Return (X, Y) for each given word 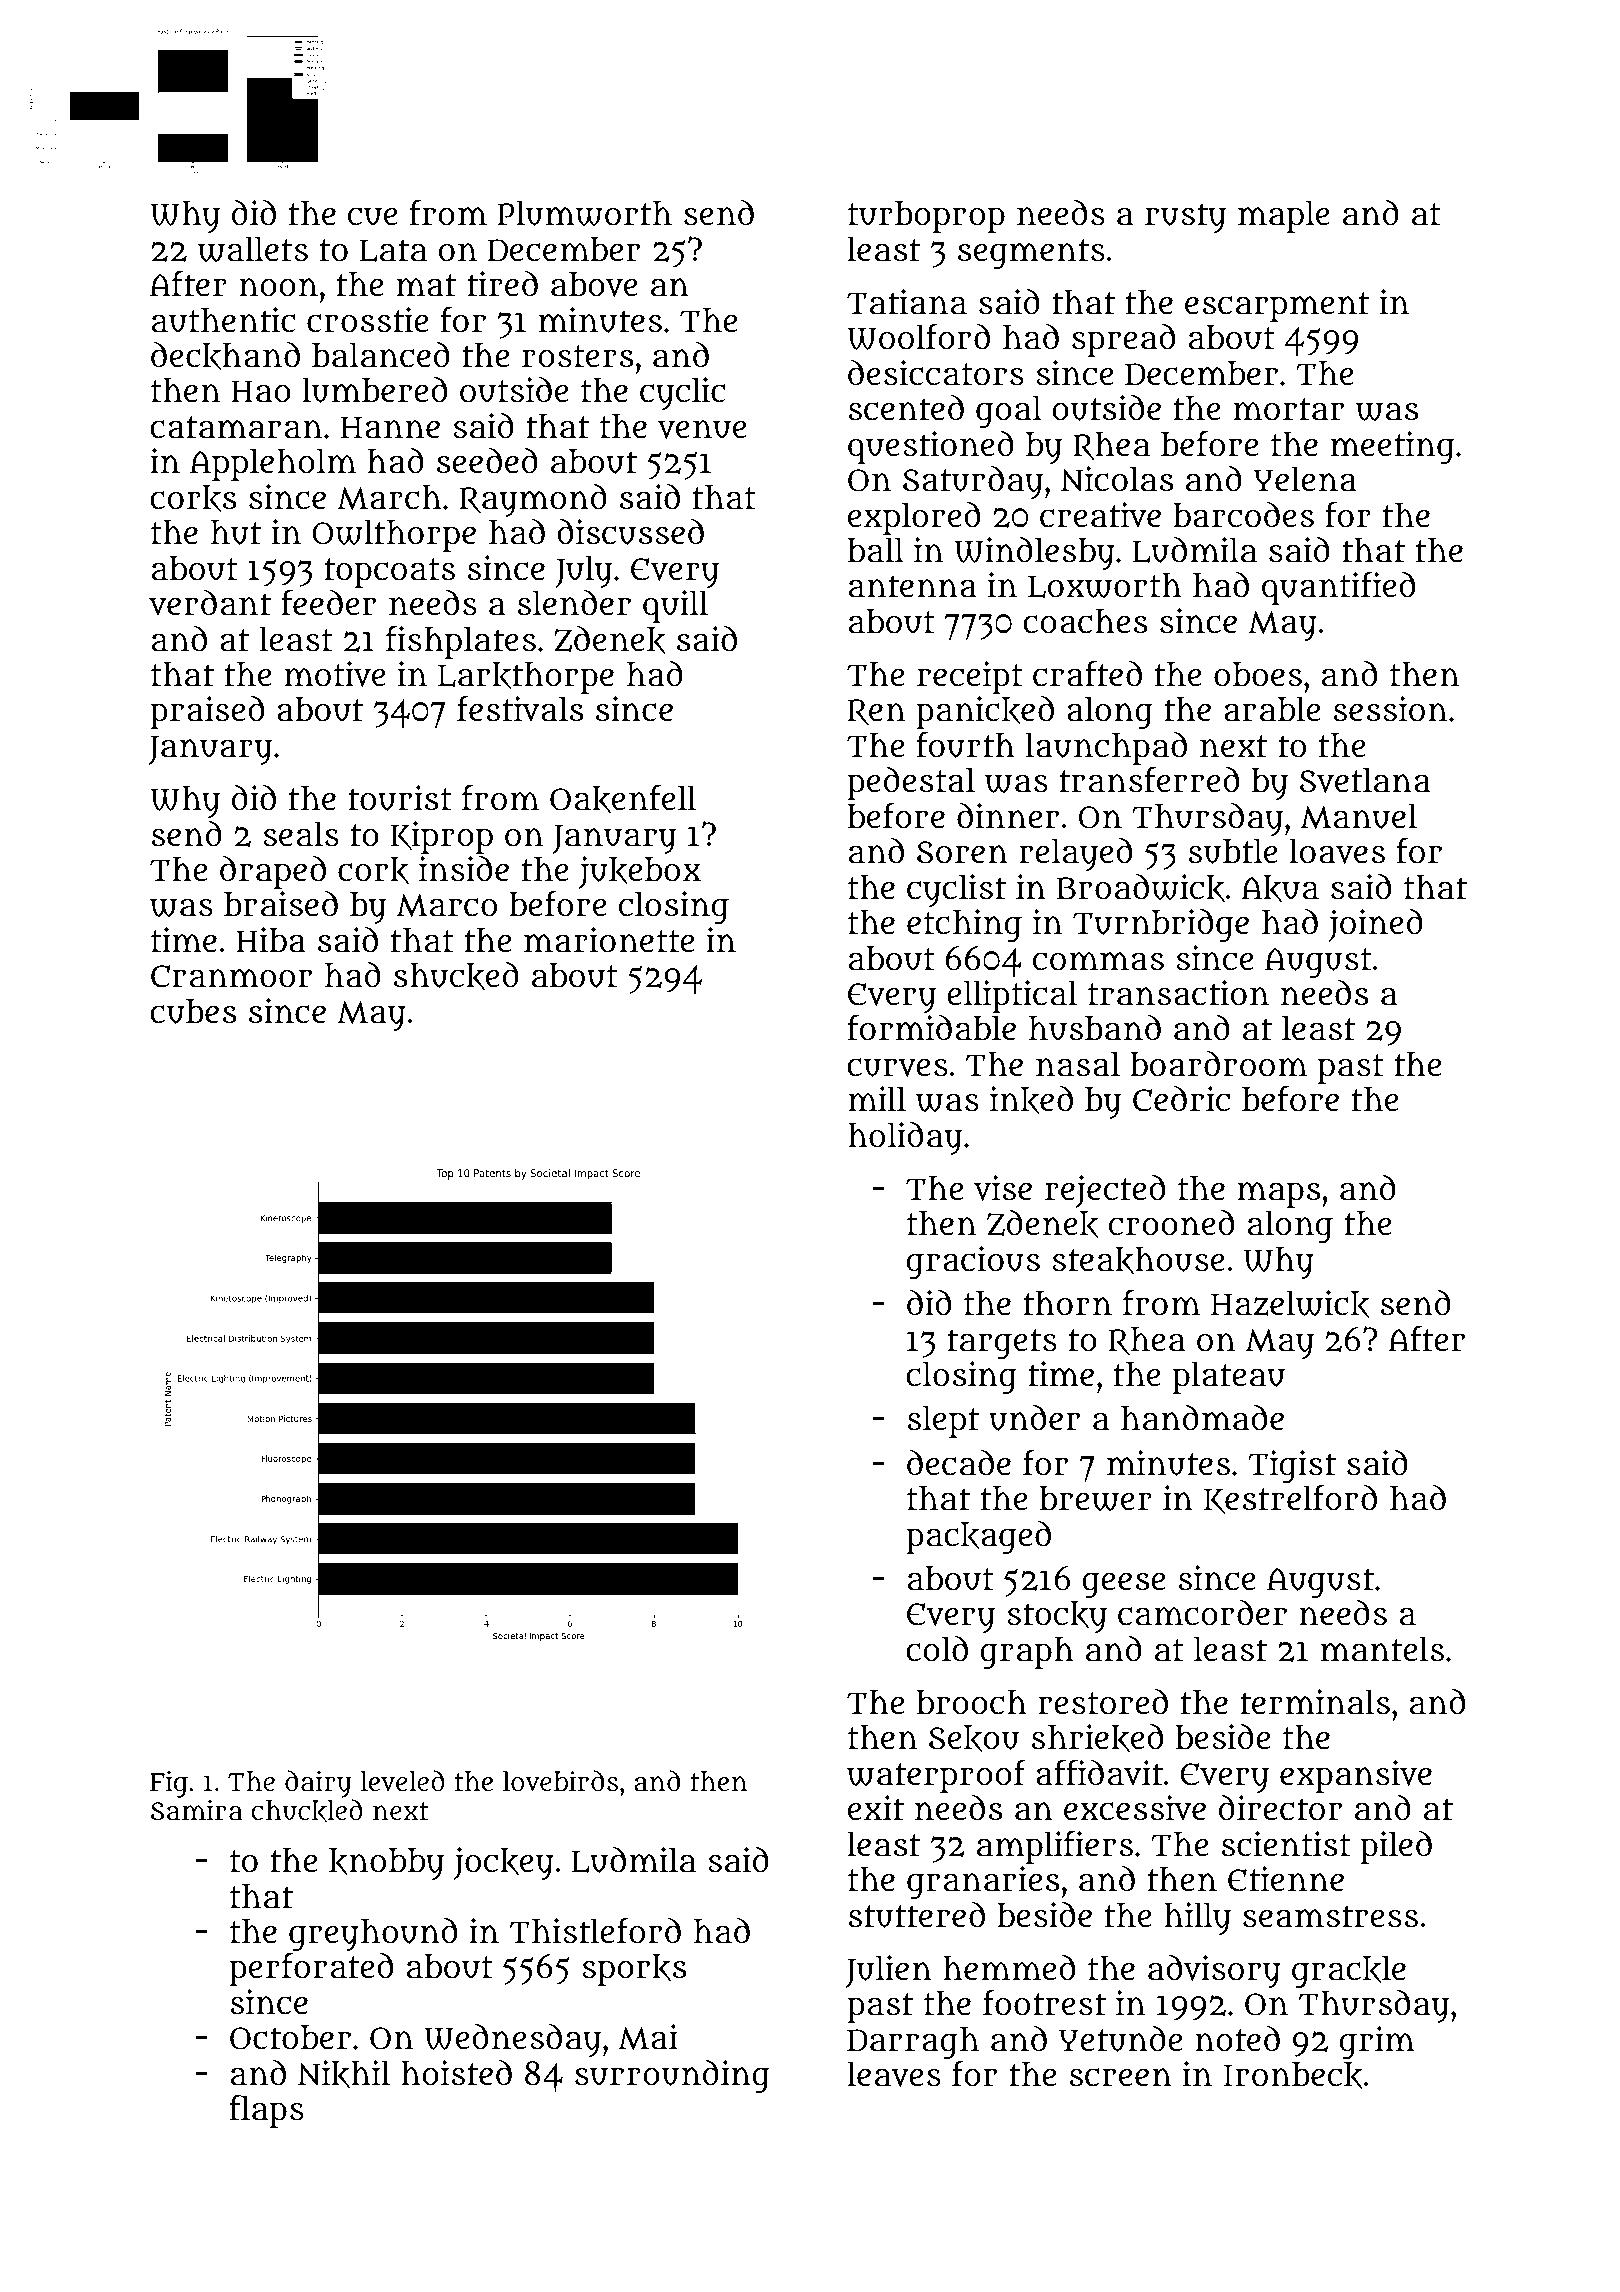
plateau (1228, 1378)
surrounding (672, 2076)
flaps (267, 2111)
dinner (1008, 816)
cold (937, 1649)
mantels (1382, 1649)
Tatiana (907, 302)
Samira (197, 1810)
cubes (193, 1011)
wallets (253, 249)
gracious (973, 1262)
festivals (520, 709)
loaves (1337, 851)
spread (1123, 340)
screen (1121, 2077)
